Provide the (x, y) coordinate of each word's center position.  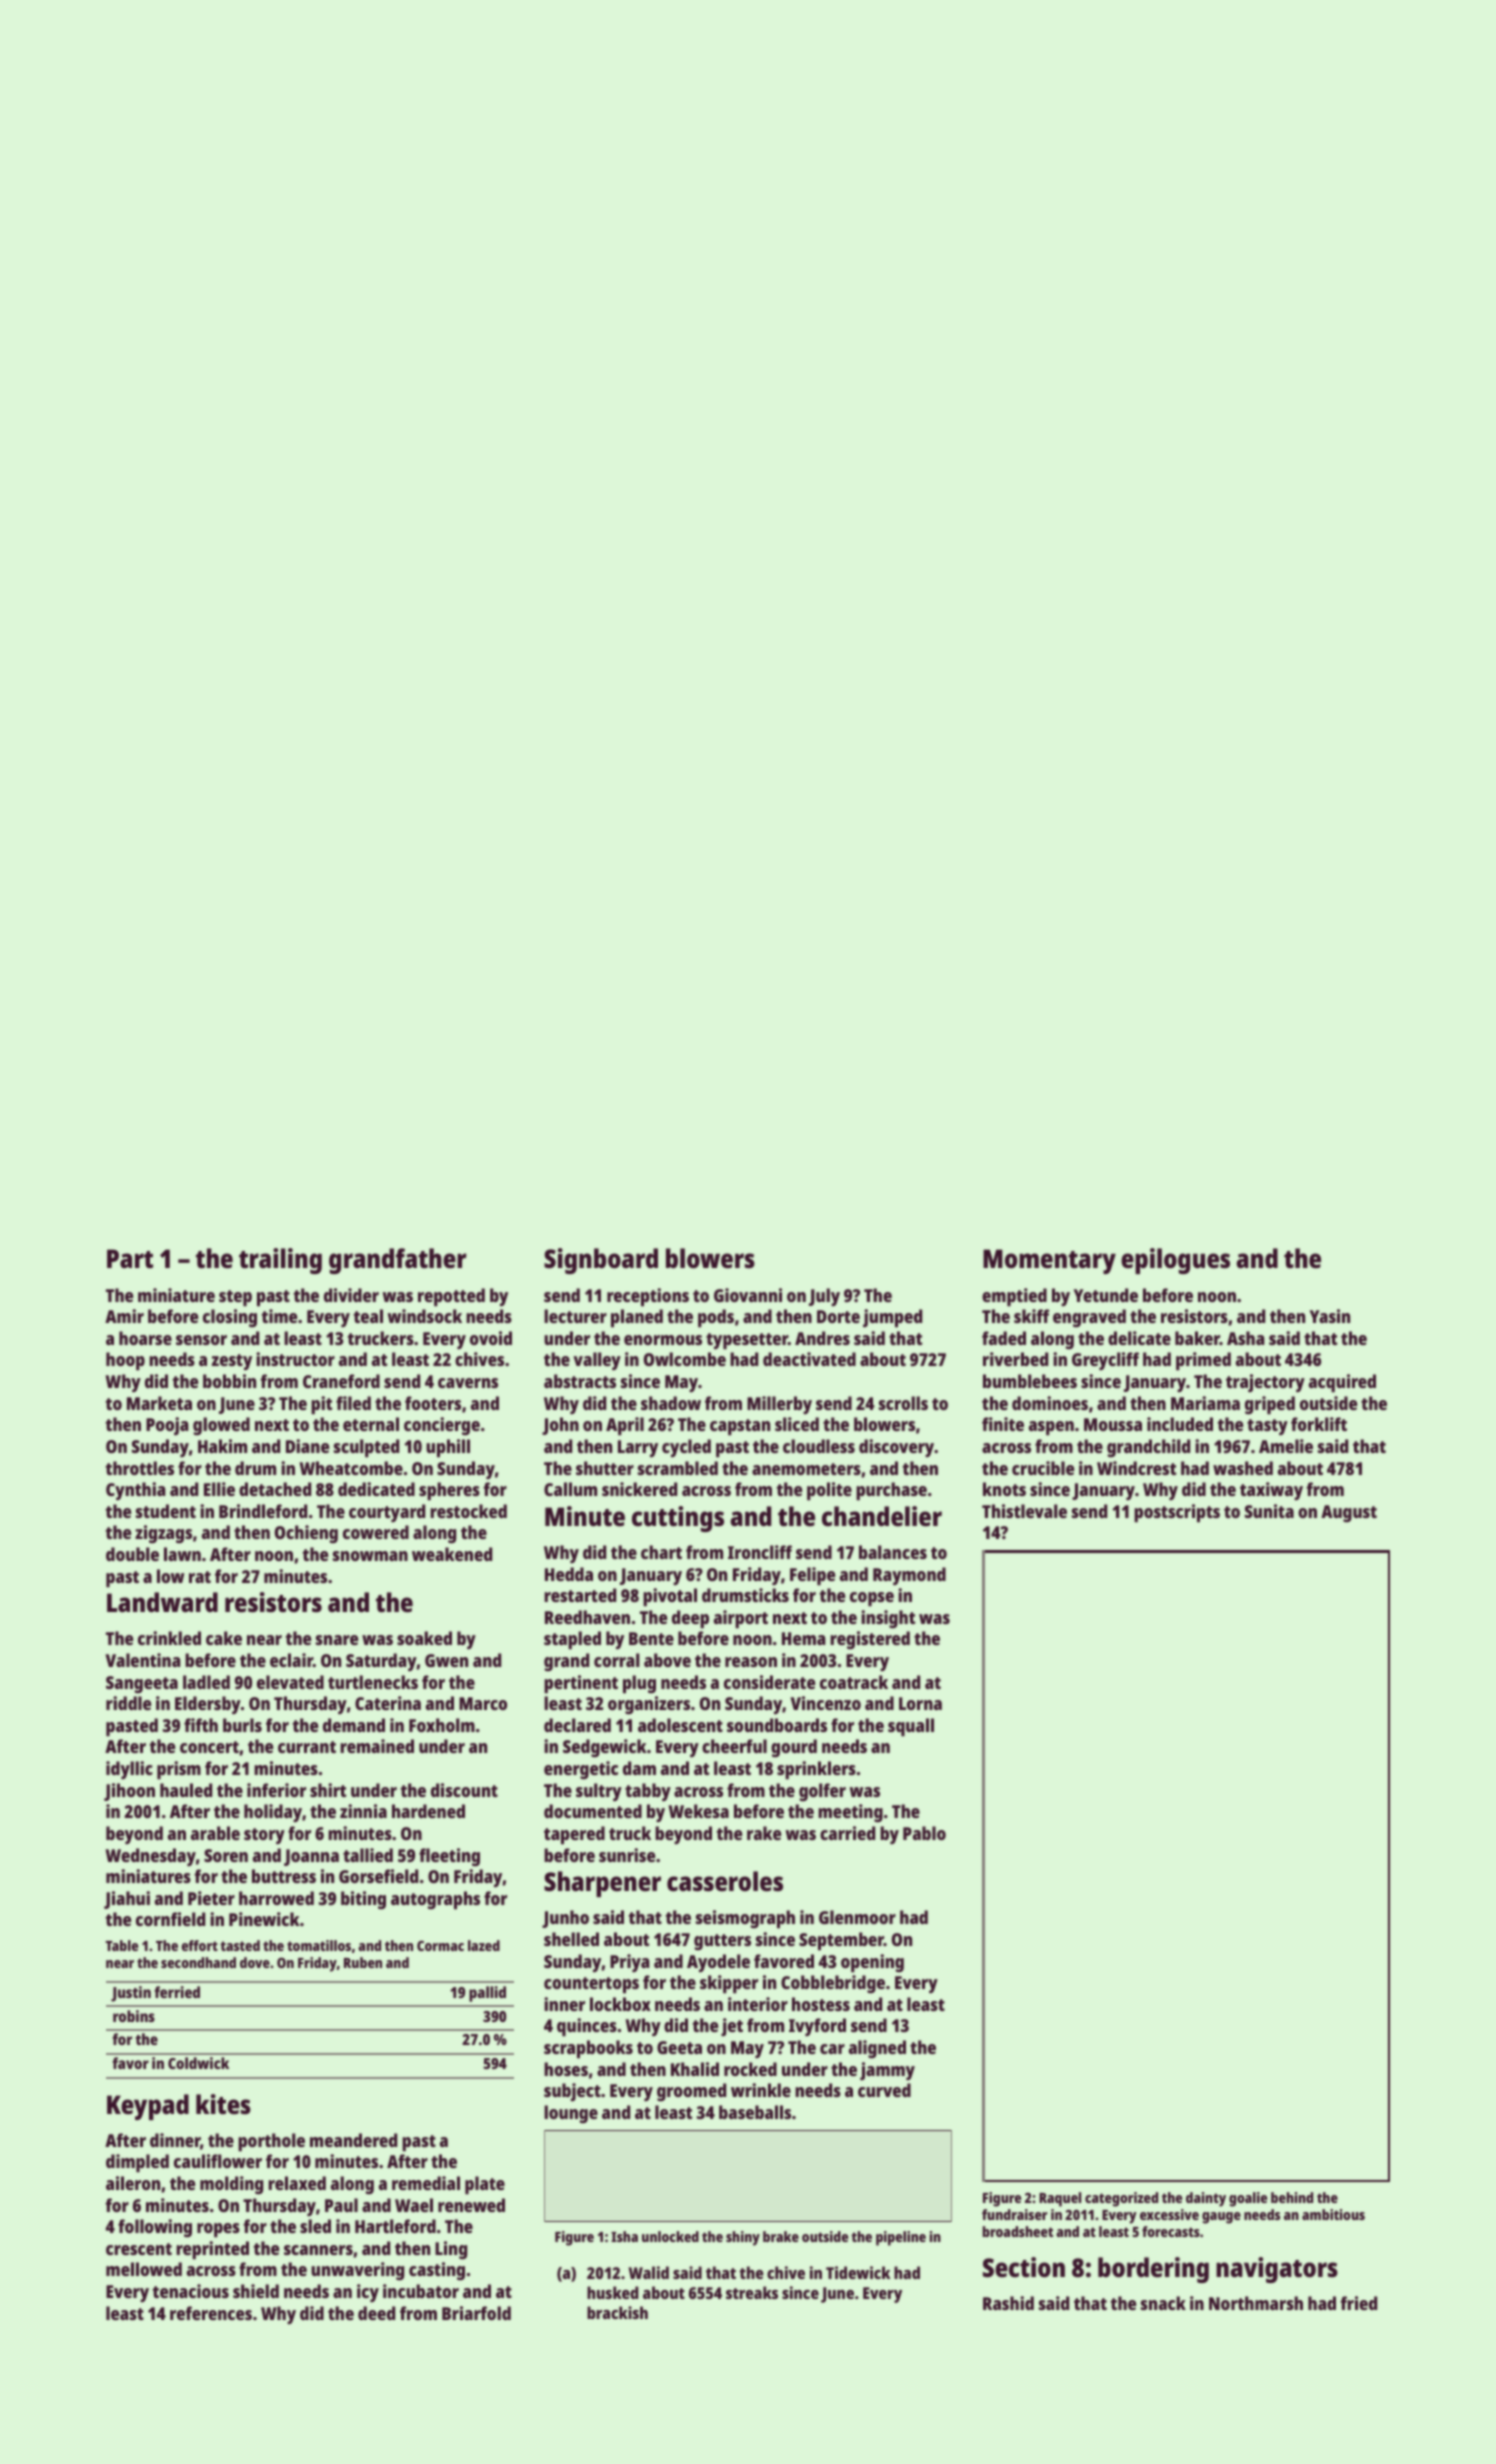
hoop (125, 1361)
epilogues (1175, 1261)
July (824, 1297)
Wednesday (151, 1857)
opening (872, 1963)
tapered (574, 1835)
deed (376, 2313)
